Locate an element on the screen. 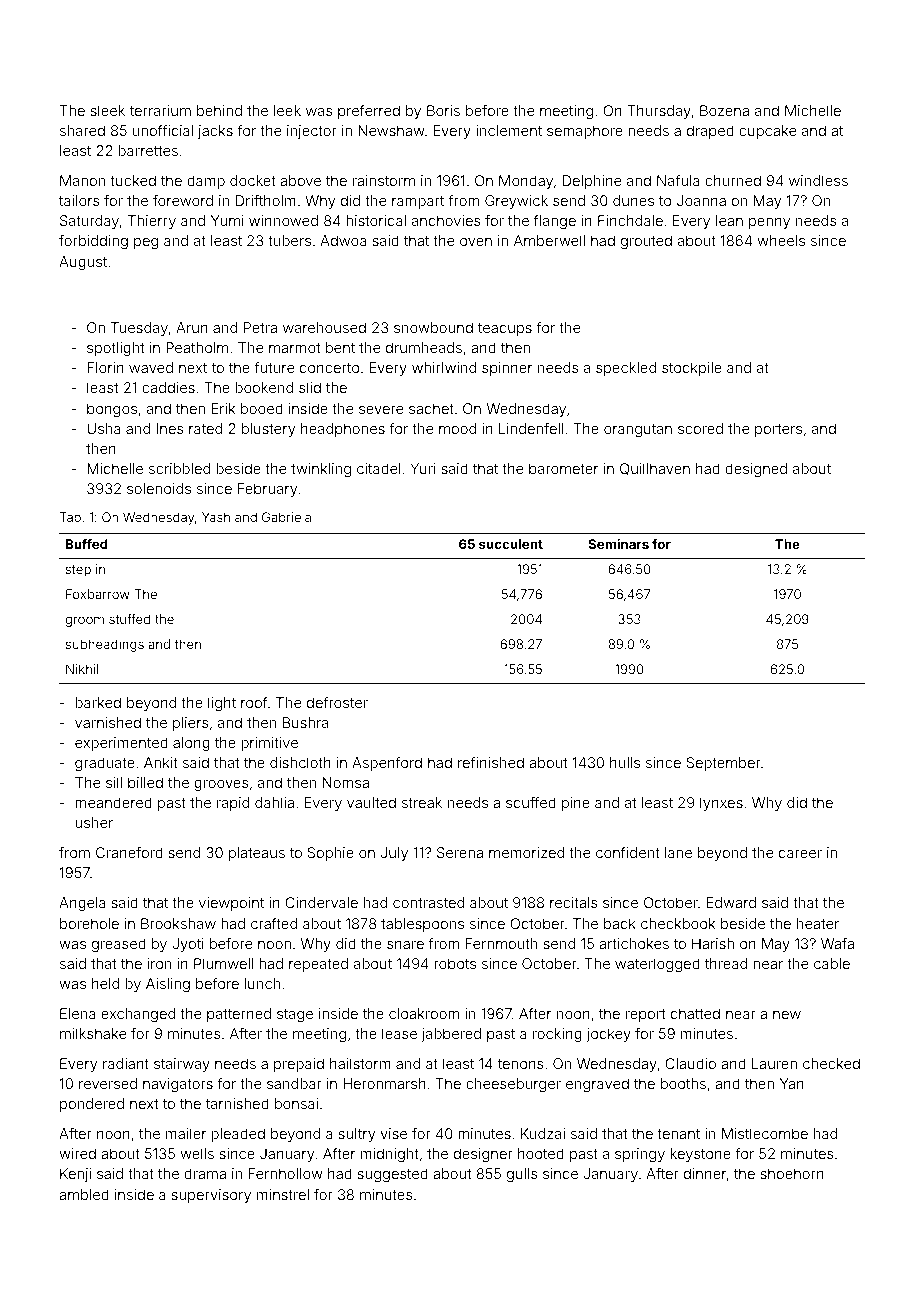  semaphore is located at coordinates (585, 132).
